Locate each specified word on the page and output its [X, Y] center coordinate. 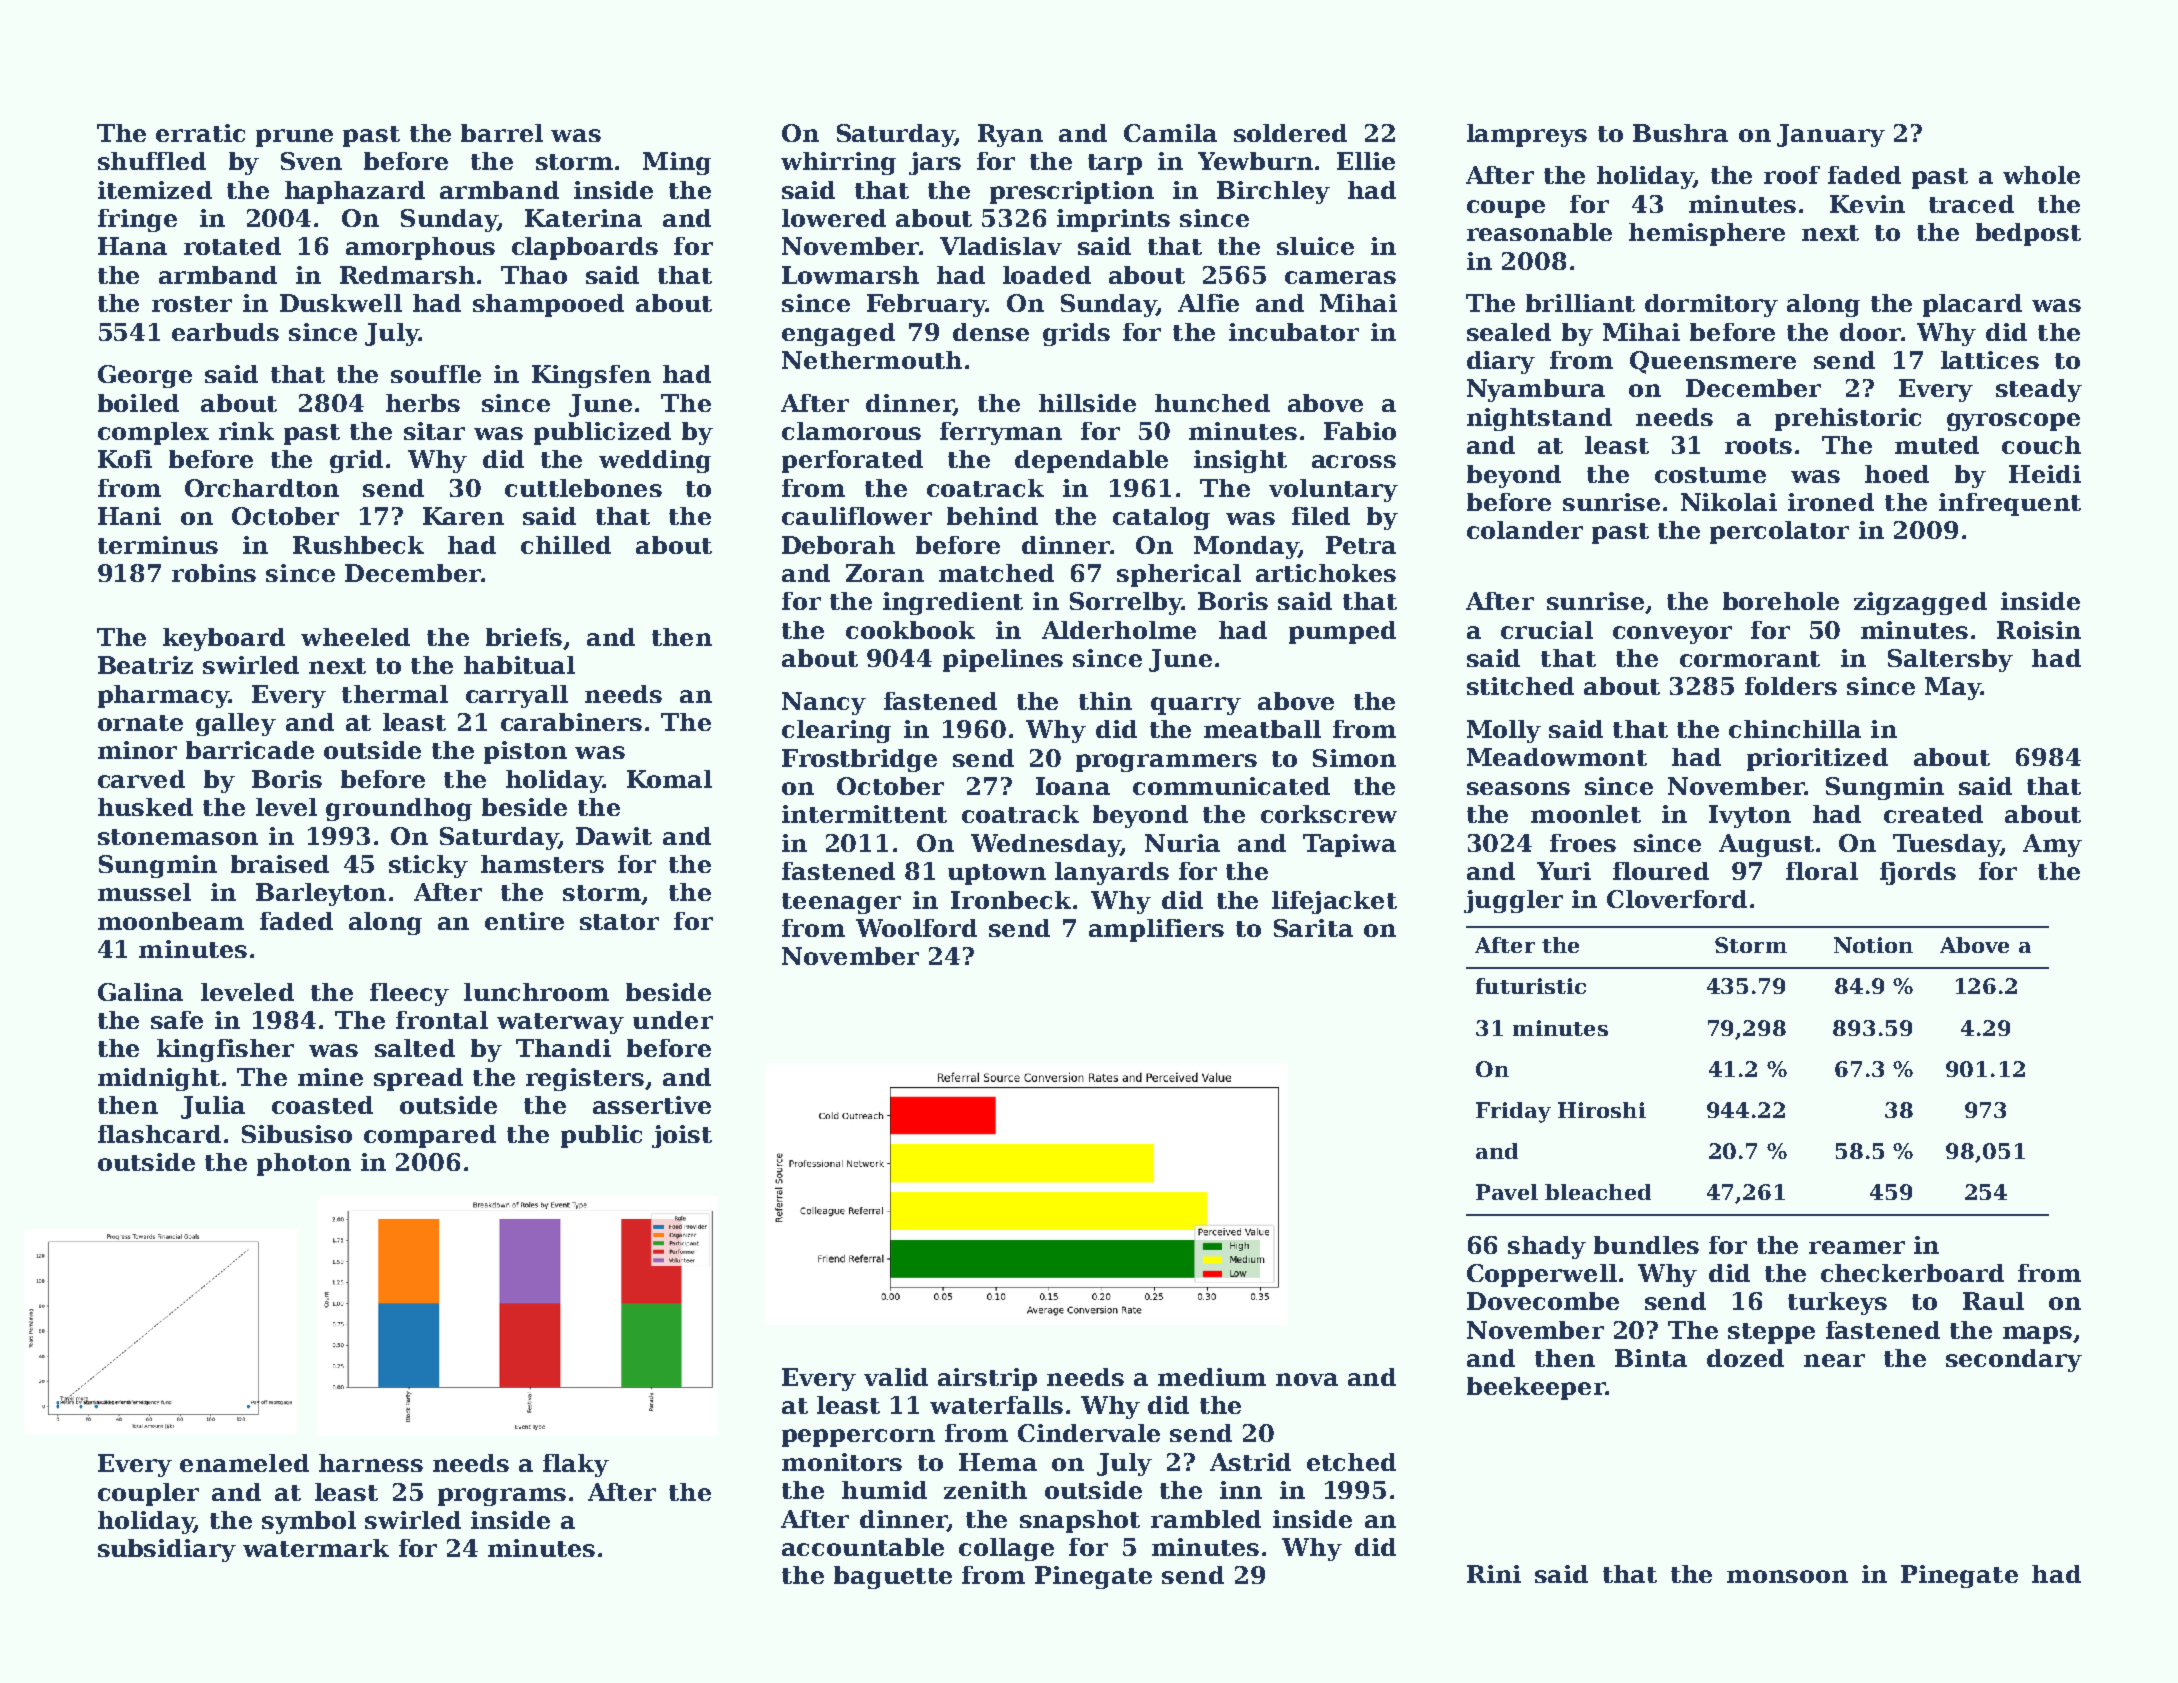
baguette [893, 1577]
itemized [155, 190]
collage [1006, 1549]
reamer [1857, 1247]
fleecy [409, 994]
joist [682, 1136]
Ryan [1010, 135]
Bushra [1680, 133]
